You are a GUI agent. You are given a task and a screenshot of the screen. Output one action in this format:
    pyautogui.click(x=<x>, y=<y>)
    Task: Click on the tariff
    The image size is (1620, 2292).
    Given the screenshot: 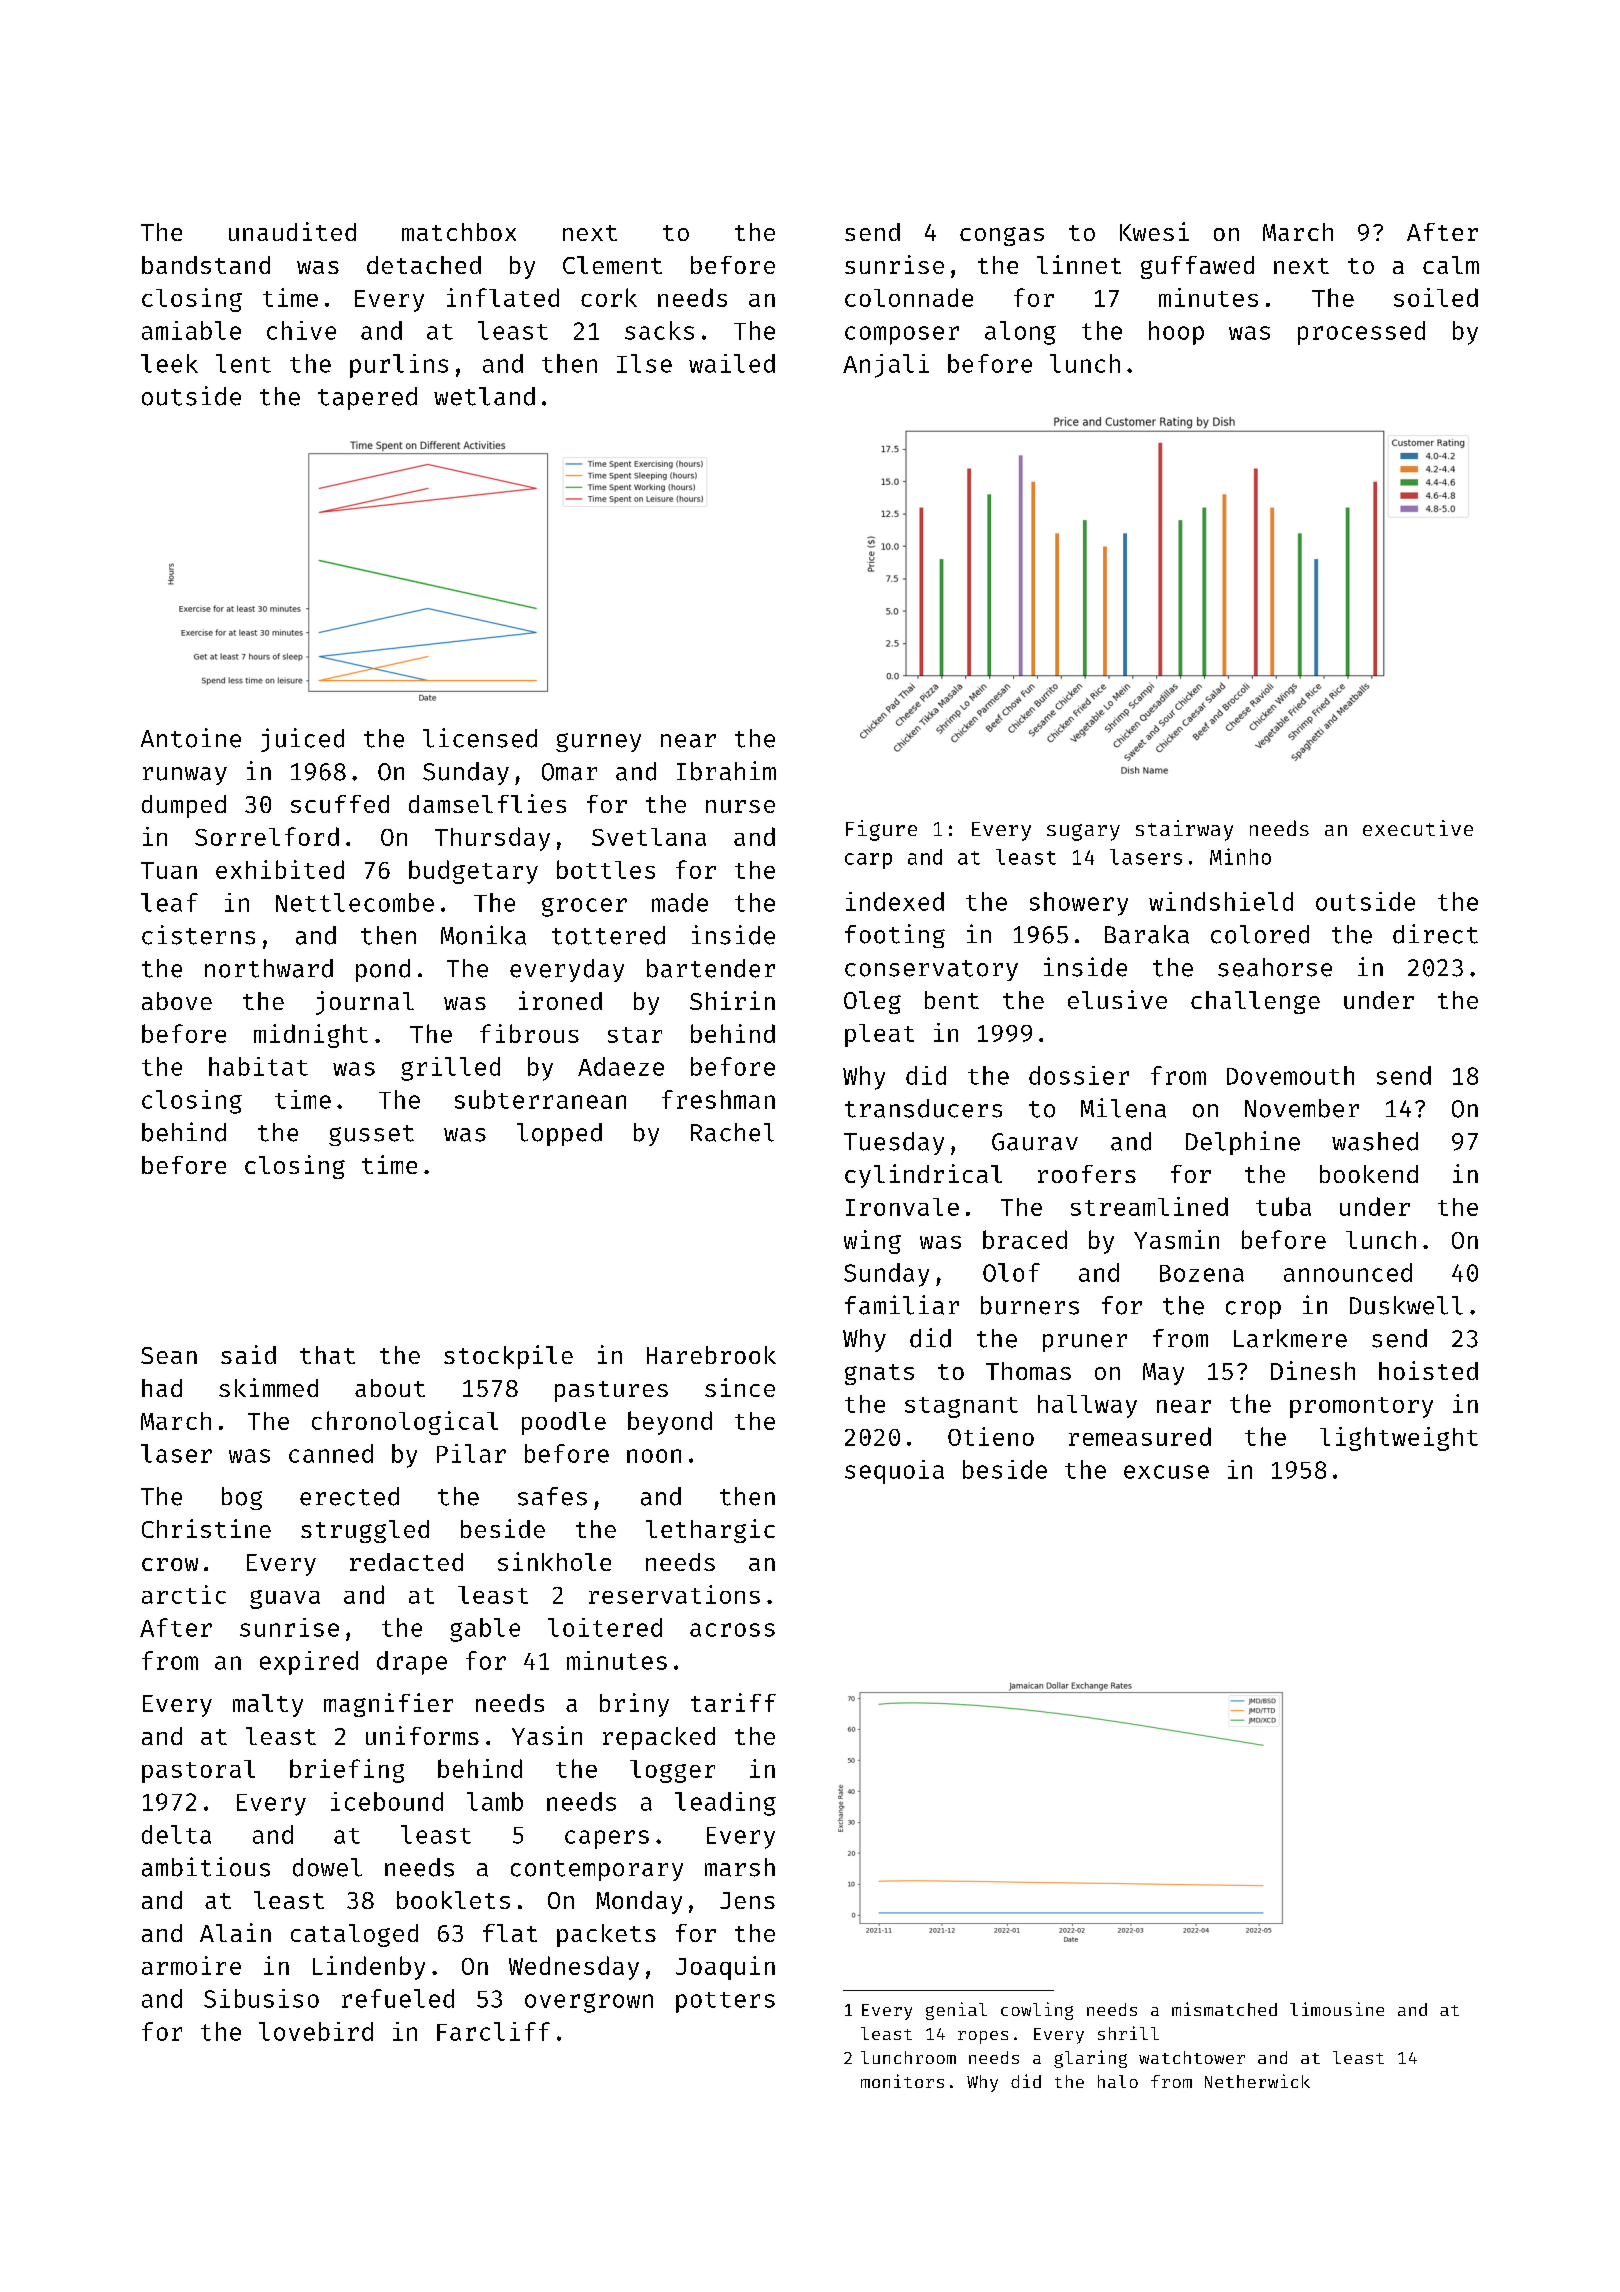 What is the action you would take?
    pyautogui.click(x=733, y=1702)
